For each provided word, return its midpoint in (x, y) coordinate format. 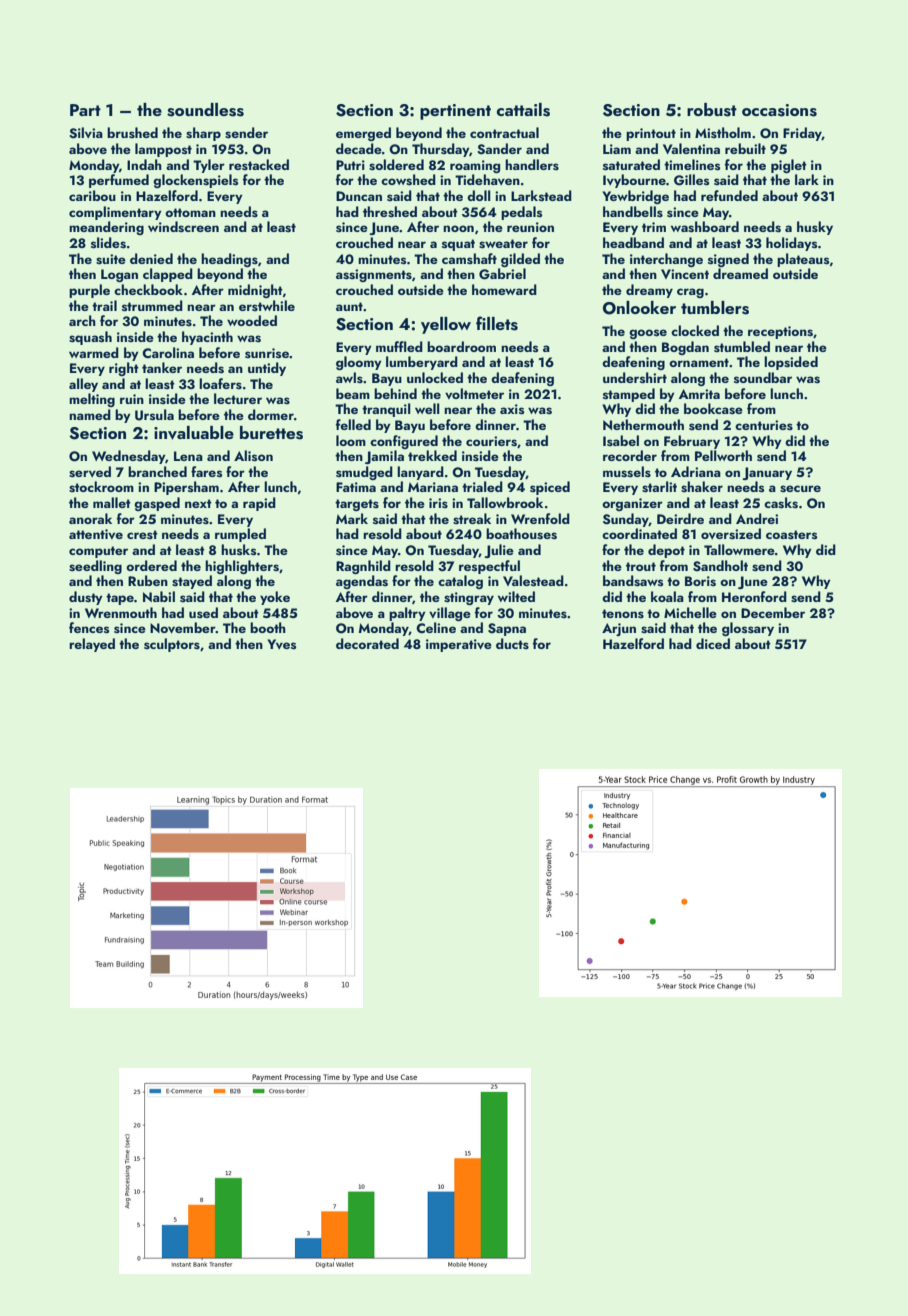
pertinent (455, 112)
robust (712, 110)
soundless (205, 110)
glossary (748, 629)
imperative (459, 645)
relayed (92, 645)
